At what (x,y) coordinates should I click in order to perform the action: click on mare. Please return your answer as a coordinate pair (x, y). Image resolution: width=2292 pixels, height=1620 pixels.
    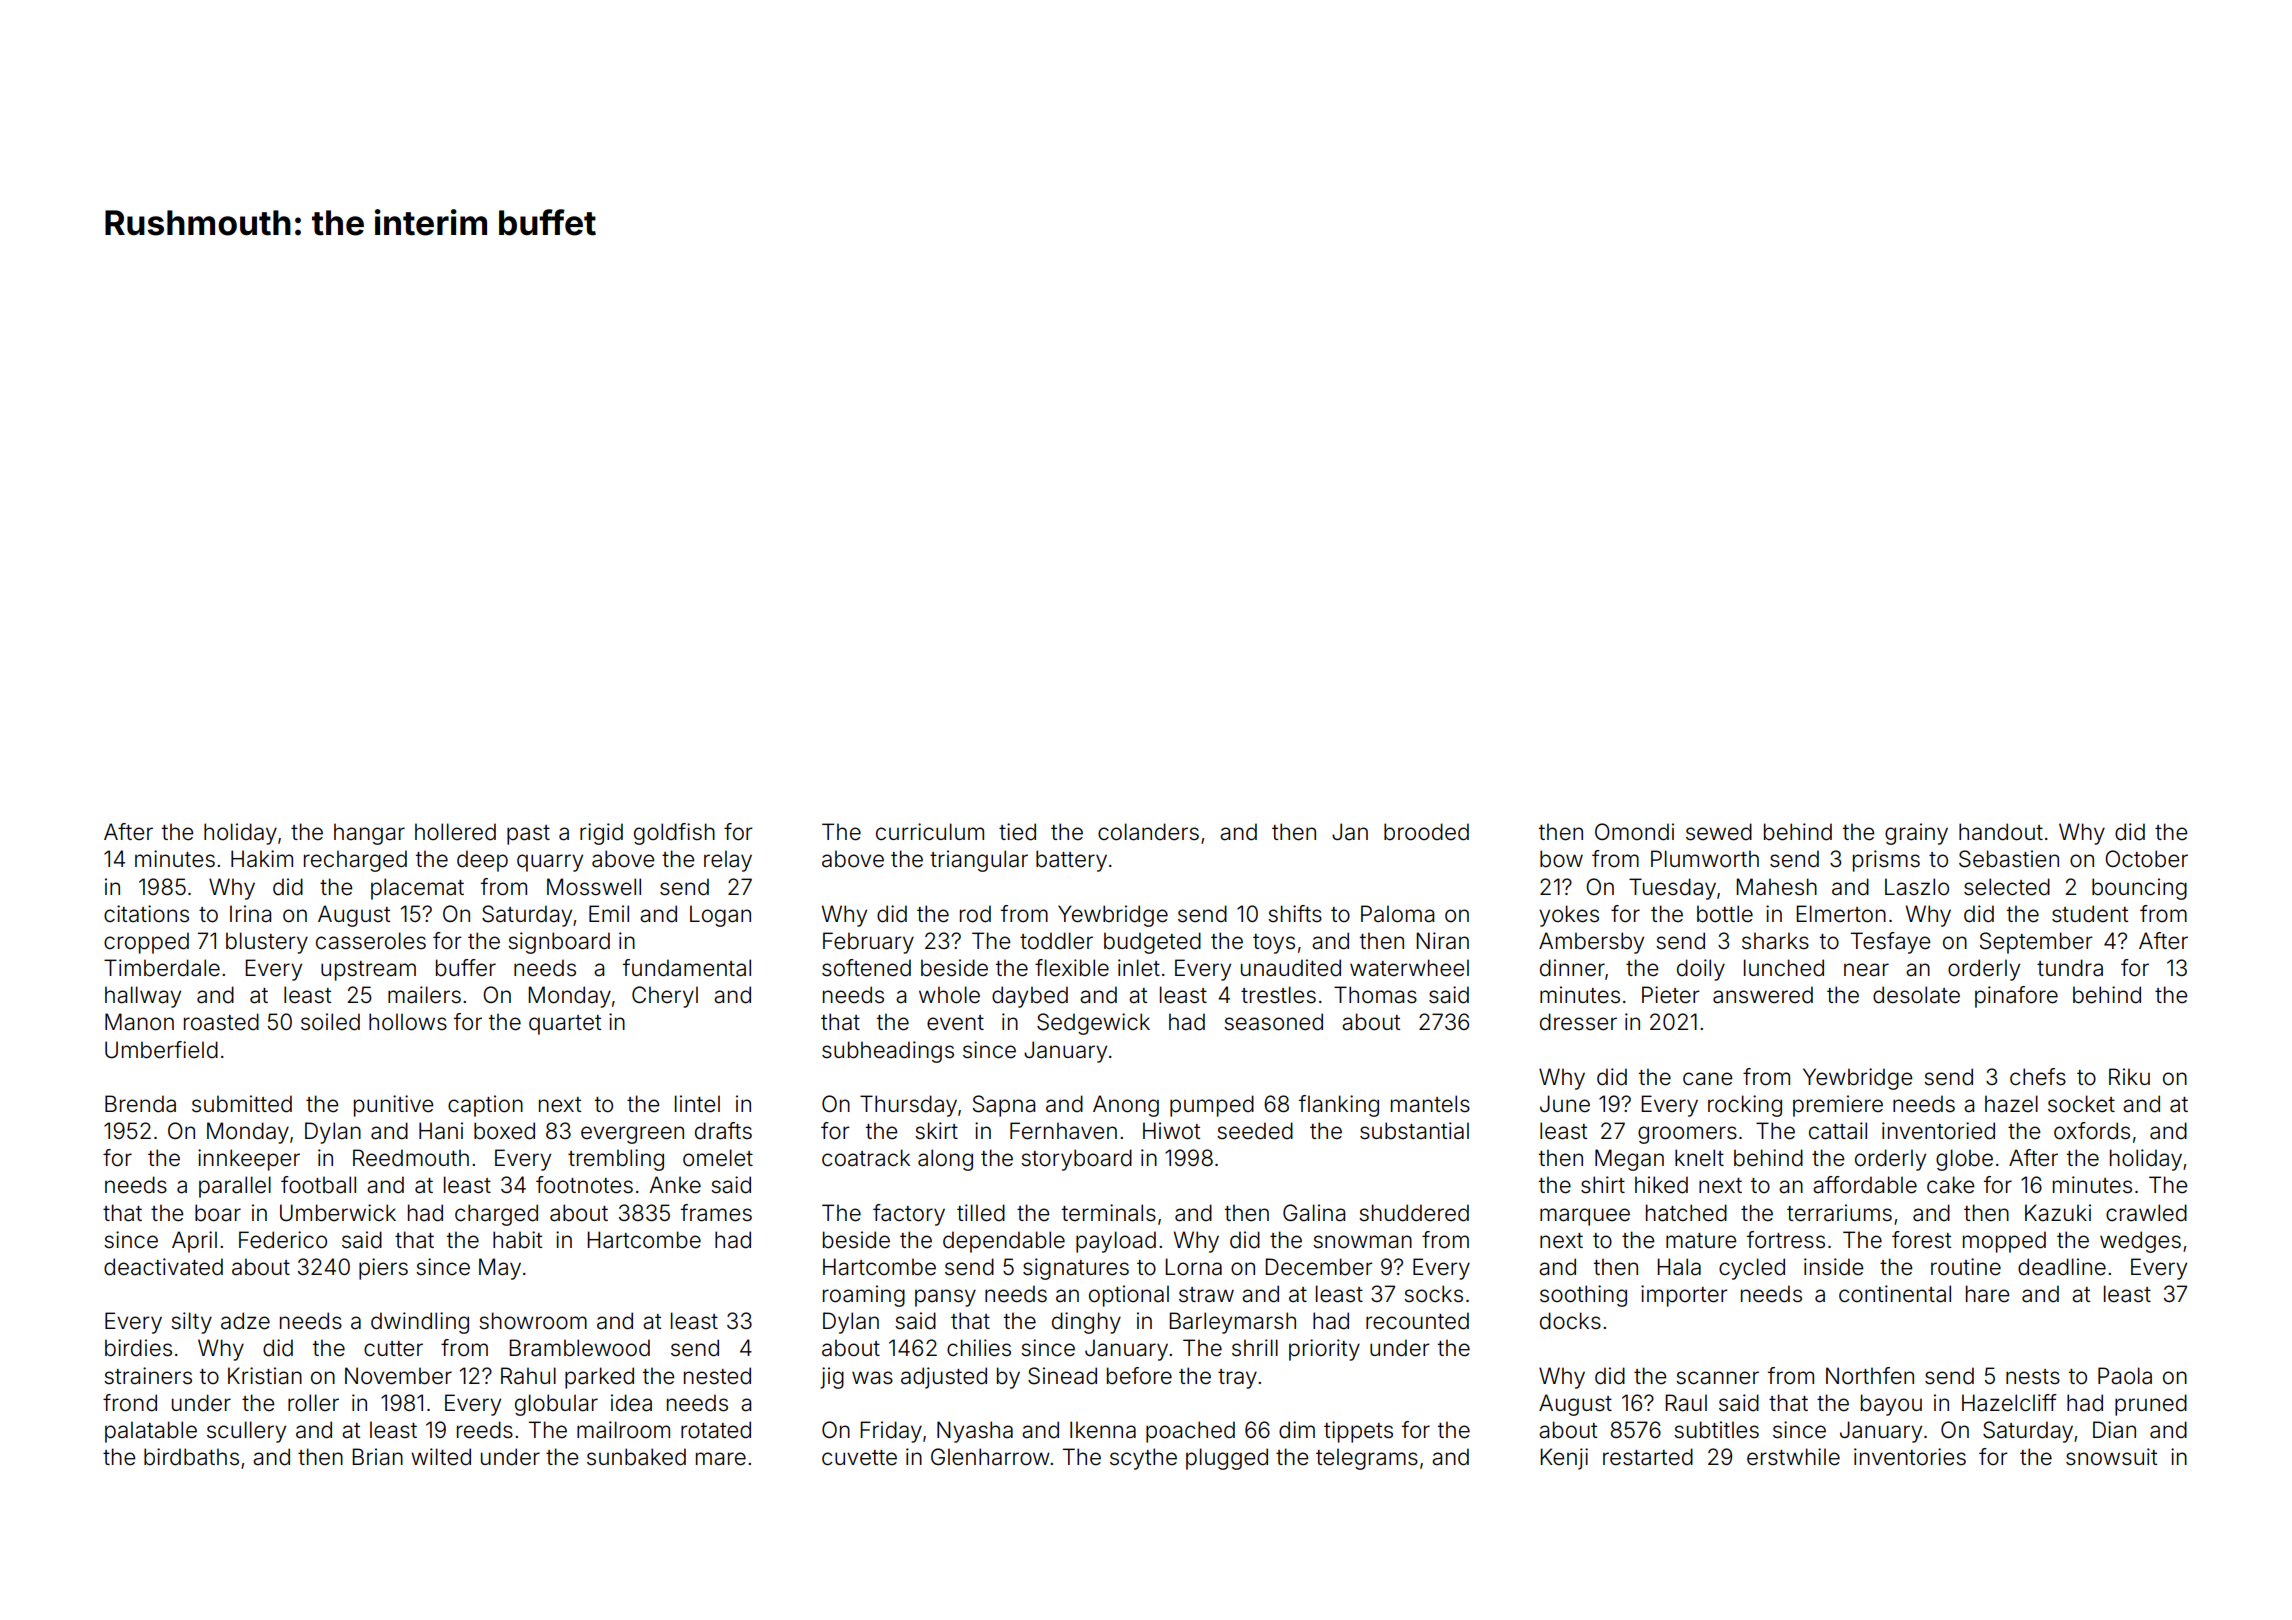
    Looking at the image, I should click on (721, 1459).
